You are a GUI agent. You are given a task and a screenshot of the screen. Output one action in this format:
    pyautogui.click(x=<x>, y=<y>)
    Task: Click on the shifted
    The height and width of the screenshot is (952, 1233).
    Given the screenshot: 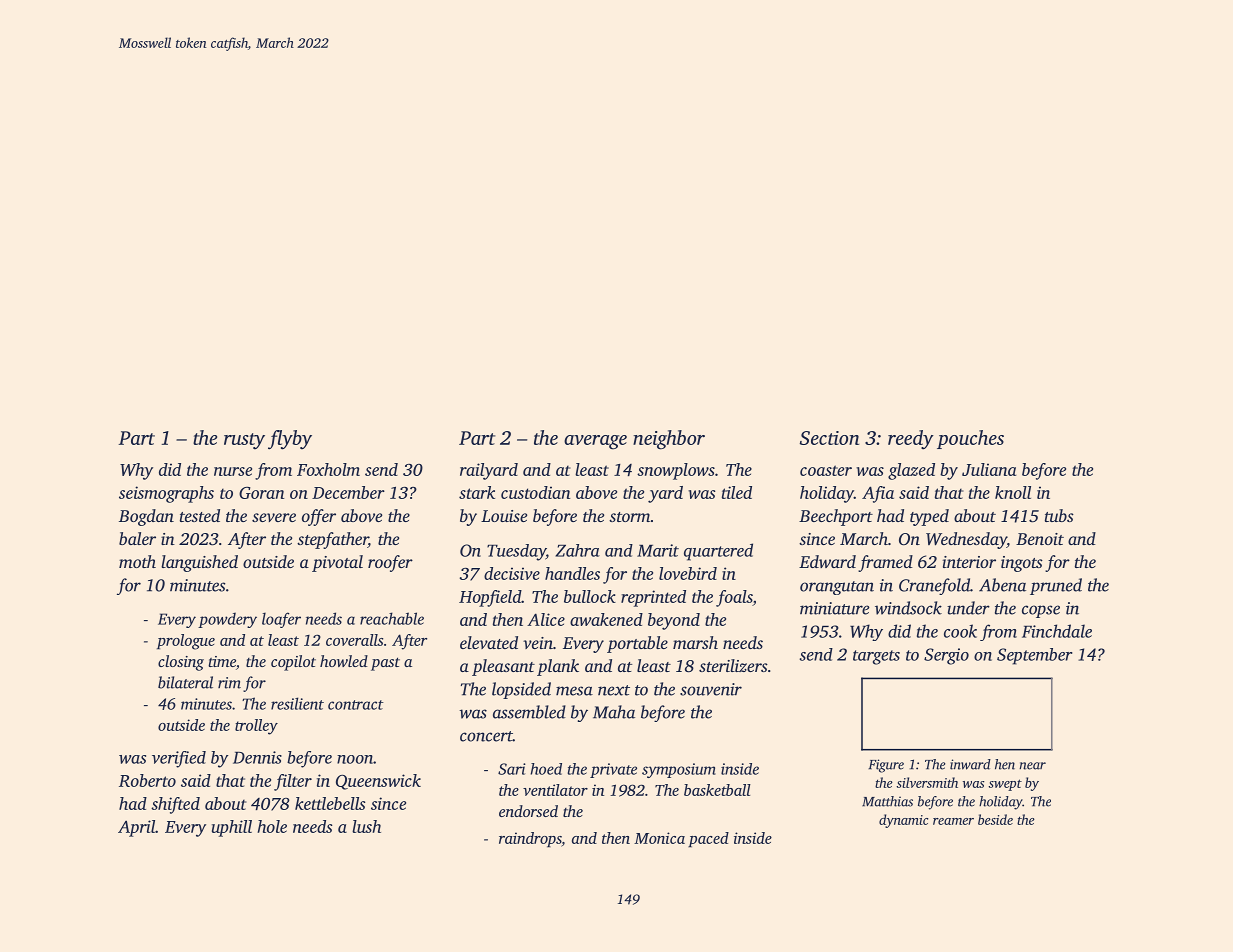 What is the action you would take?
    pyautogui.click(x=175, y=805)
